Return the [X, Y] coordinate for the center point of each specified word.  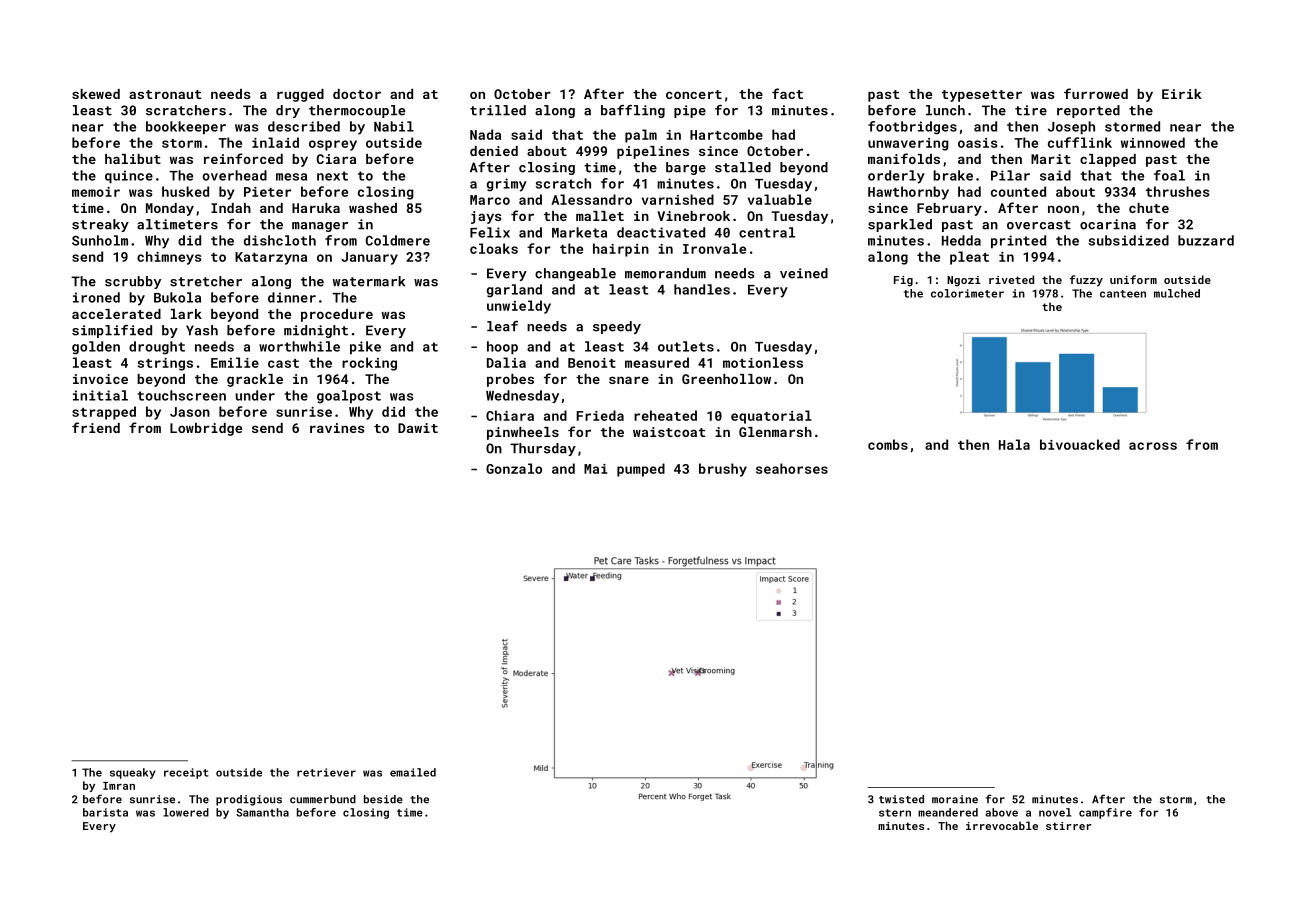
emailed [413, 772]
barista [105, 812]
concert [694, 94]
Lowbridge [206, 429]
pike [365, 348]
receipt [186, 773]
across [1153, 446]
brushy [723, 470]
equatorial [771, 417]
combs [888, 444]
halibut [133, 159]
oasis [978, 143]
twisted [901, 799]
